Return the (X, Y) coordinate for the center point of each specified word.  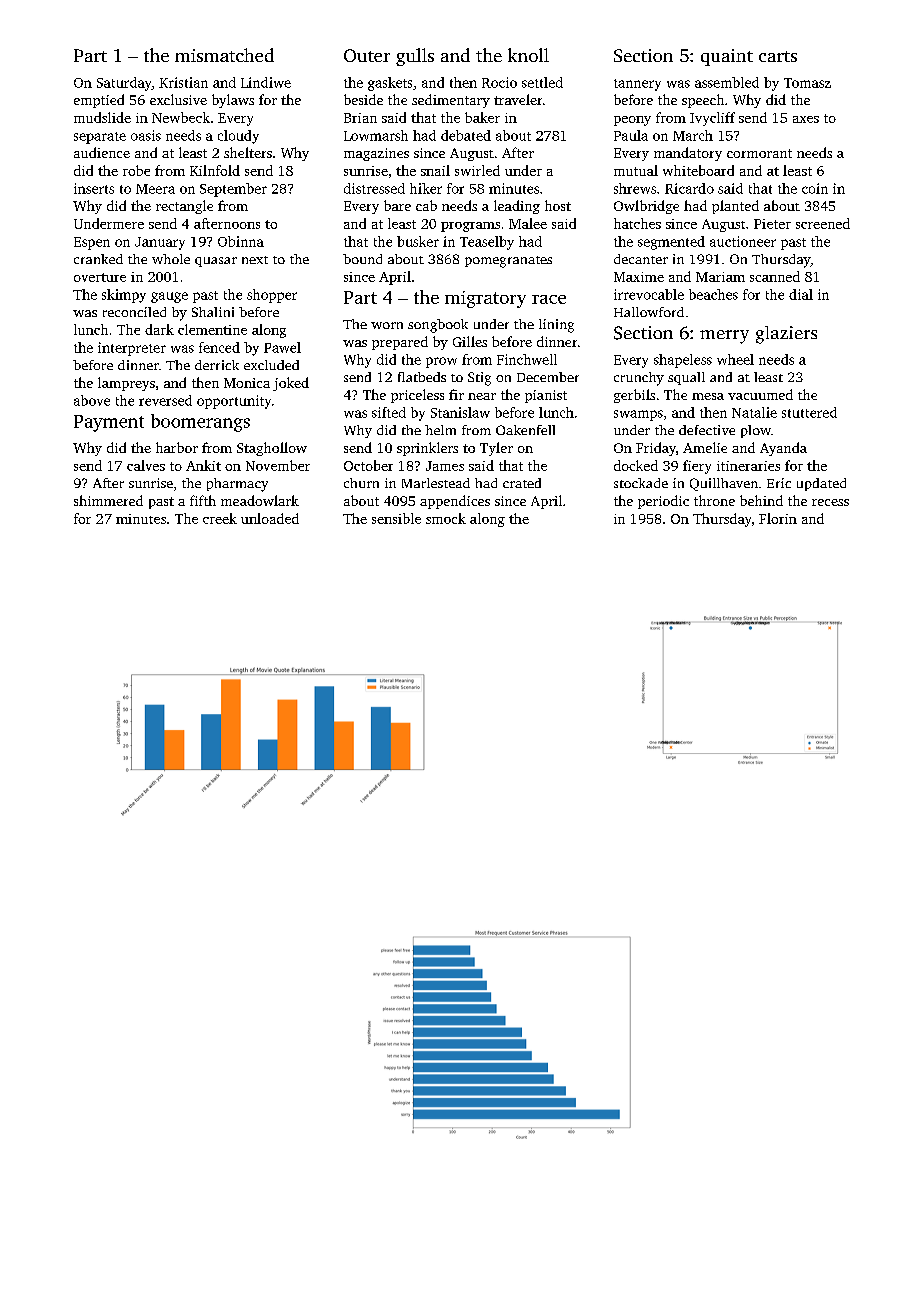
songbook (438, 326)
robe (136, 170)
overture (100, 277)
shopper (272, 296)
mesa (708, 396)
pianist (546, 396)
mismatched (224, 55)
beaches (713, 294)
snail (435, 170)
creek (220, 518)
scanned (775, 276)
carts (778, 56)
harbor (177, 447)
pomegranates (508, 262)
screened (823, 223)
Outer (367, 55)
